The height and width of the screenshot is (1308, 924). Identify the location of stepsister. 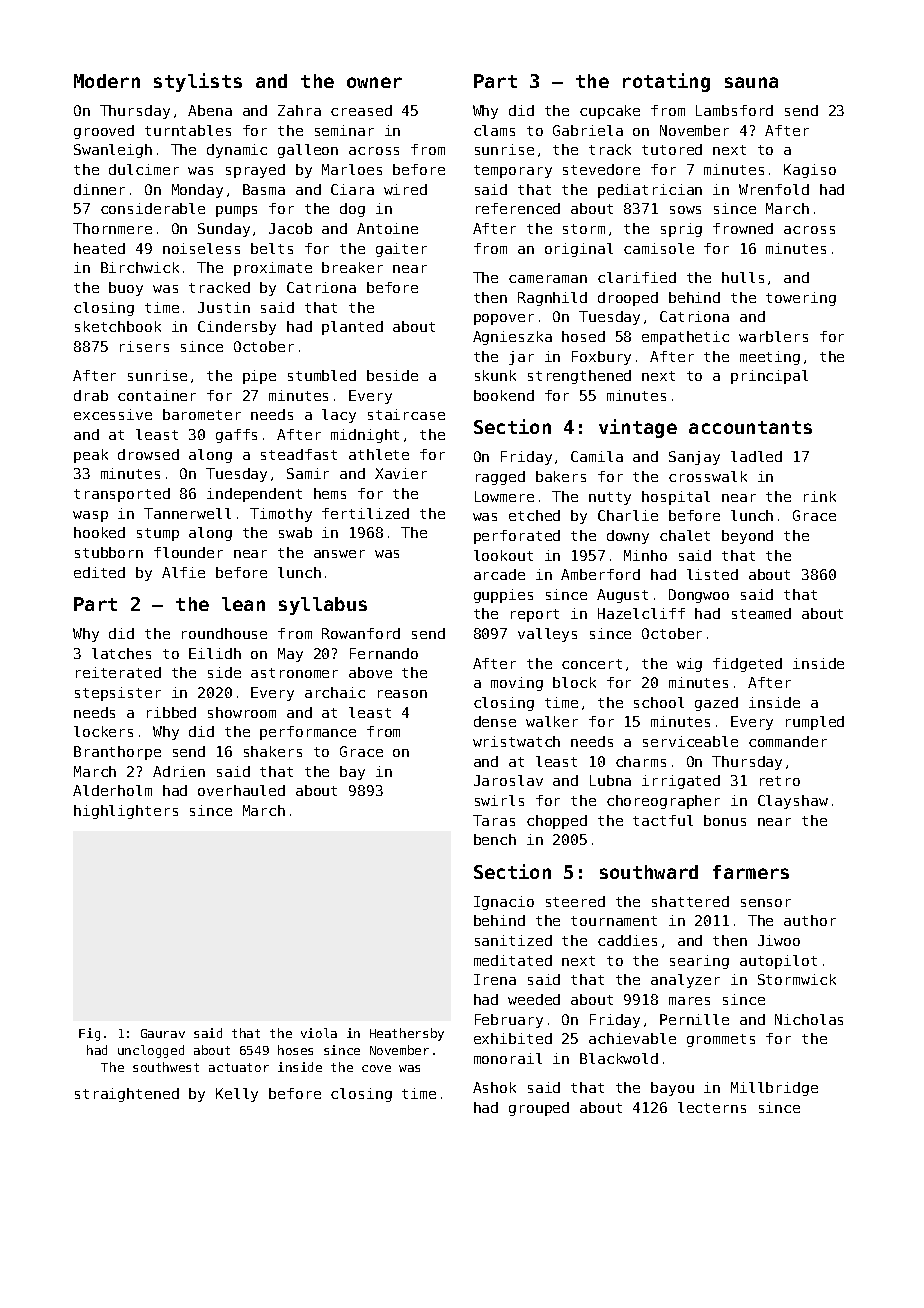
(118, 694).
